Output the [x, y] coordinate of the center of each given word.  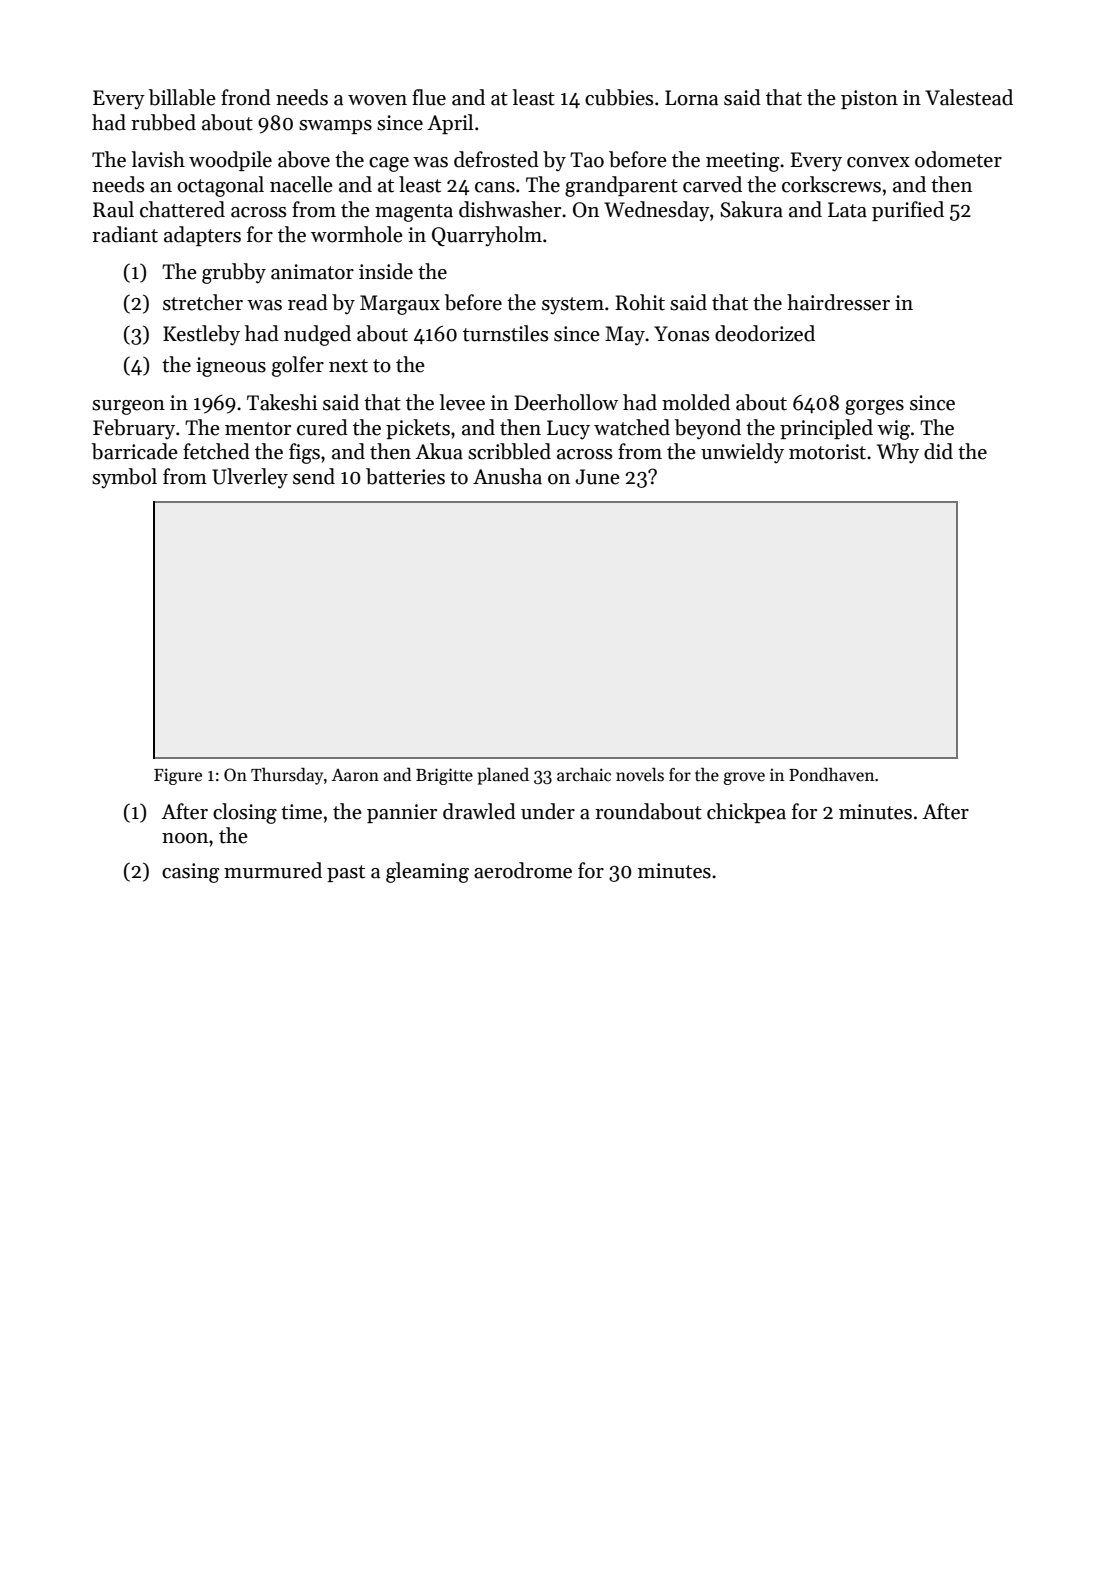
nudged [317, 335]
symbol [124, 478]
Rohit [640, 302]
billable [182, 97]
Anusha [507, 476]
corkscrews [831, 184]
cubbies [619, 97]
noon [185, 838]
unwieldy [742, 453]
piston [869, 99]
